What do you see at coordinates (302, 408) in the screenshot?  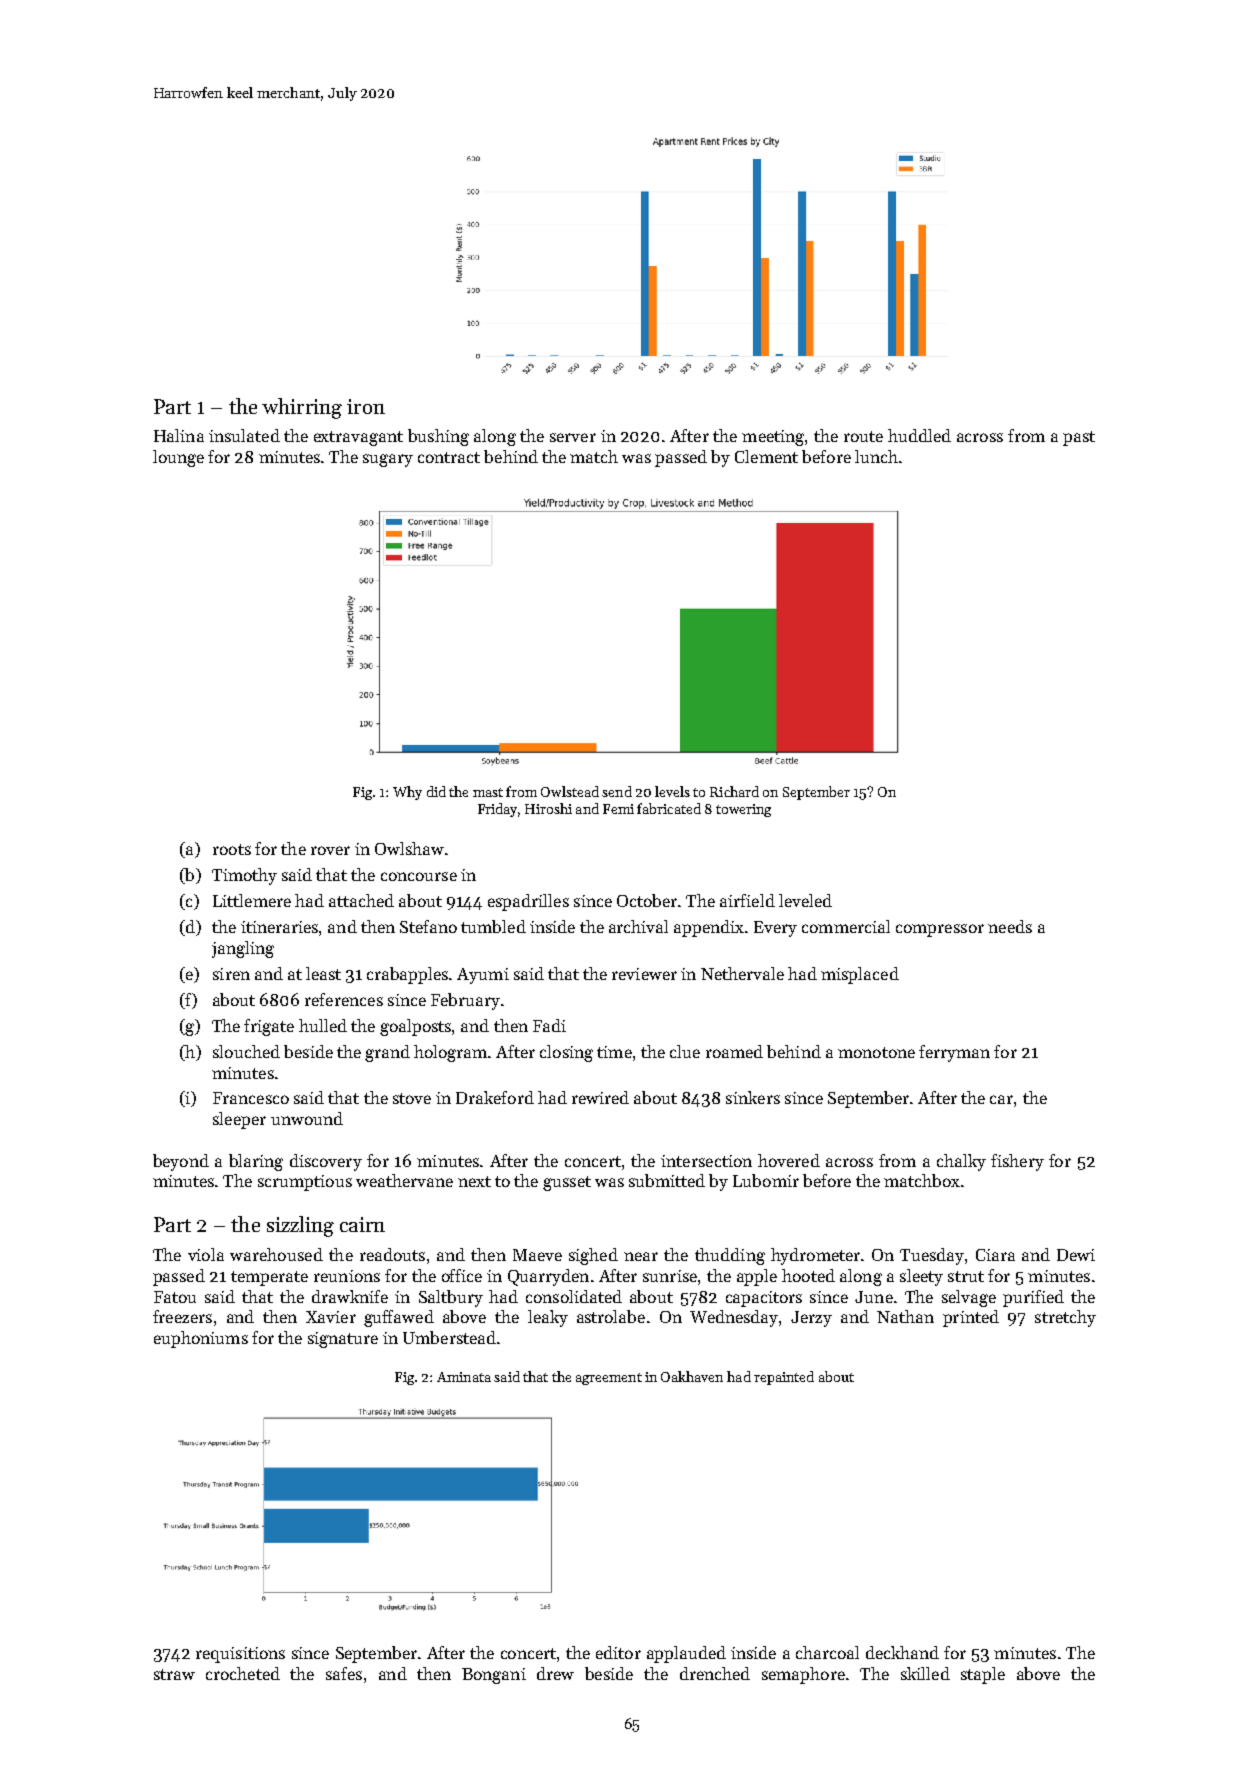 I see `whirring` at bounding box center [302, 408].
